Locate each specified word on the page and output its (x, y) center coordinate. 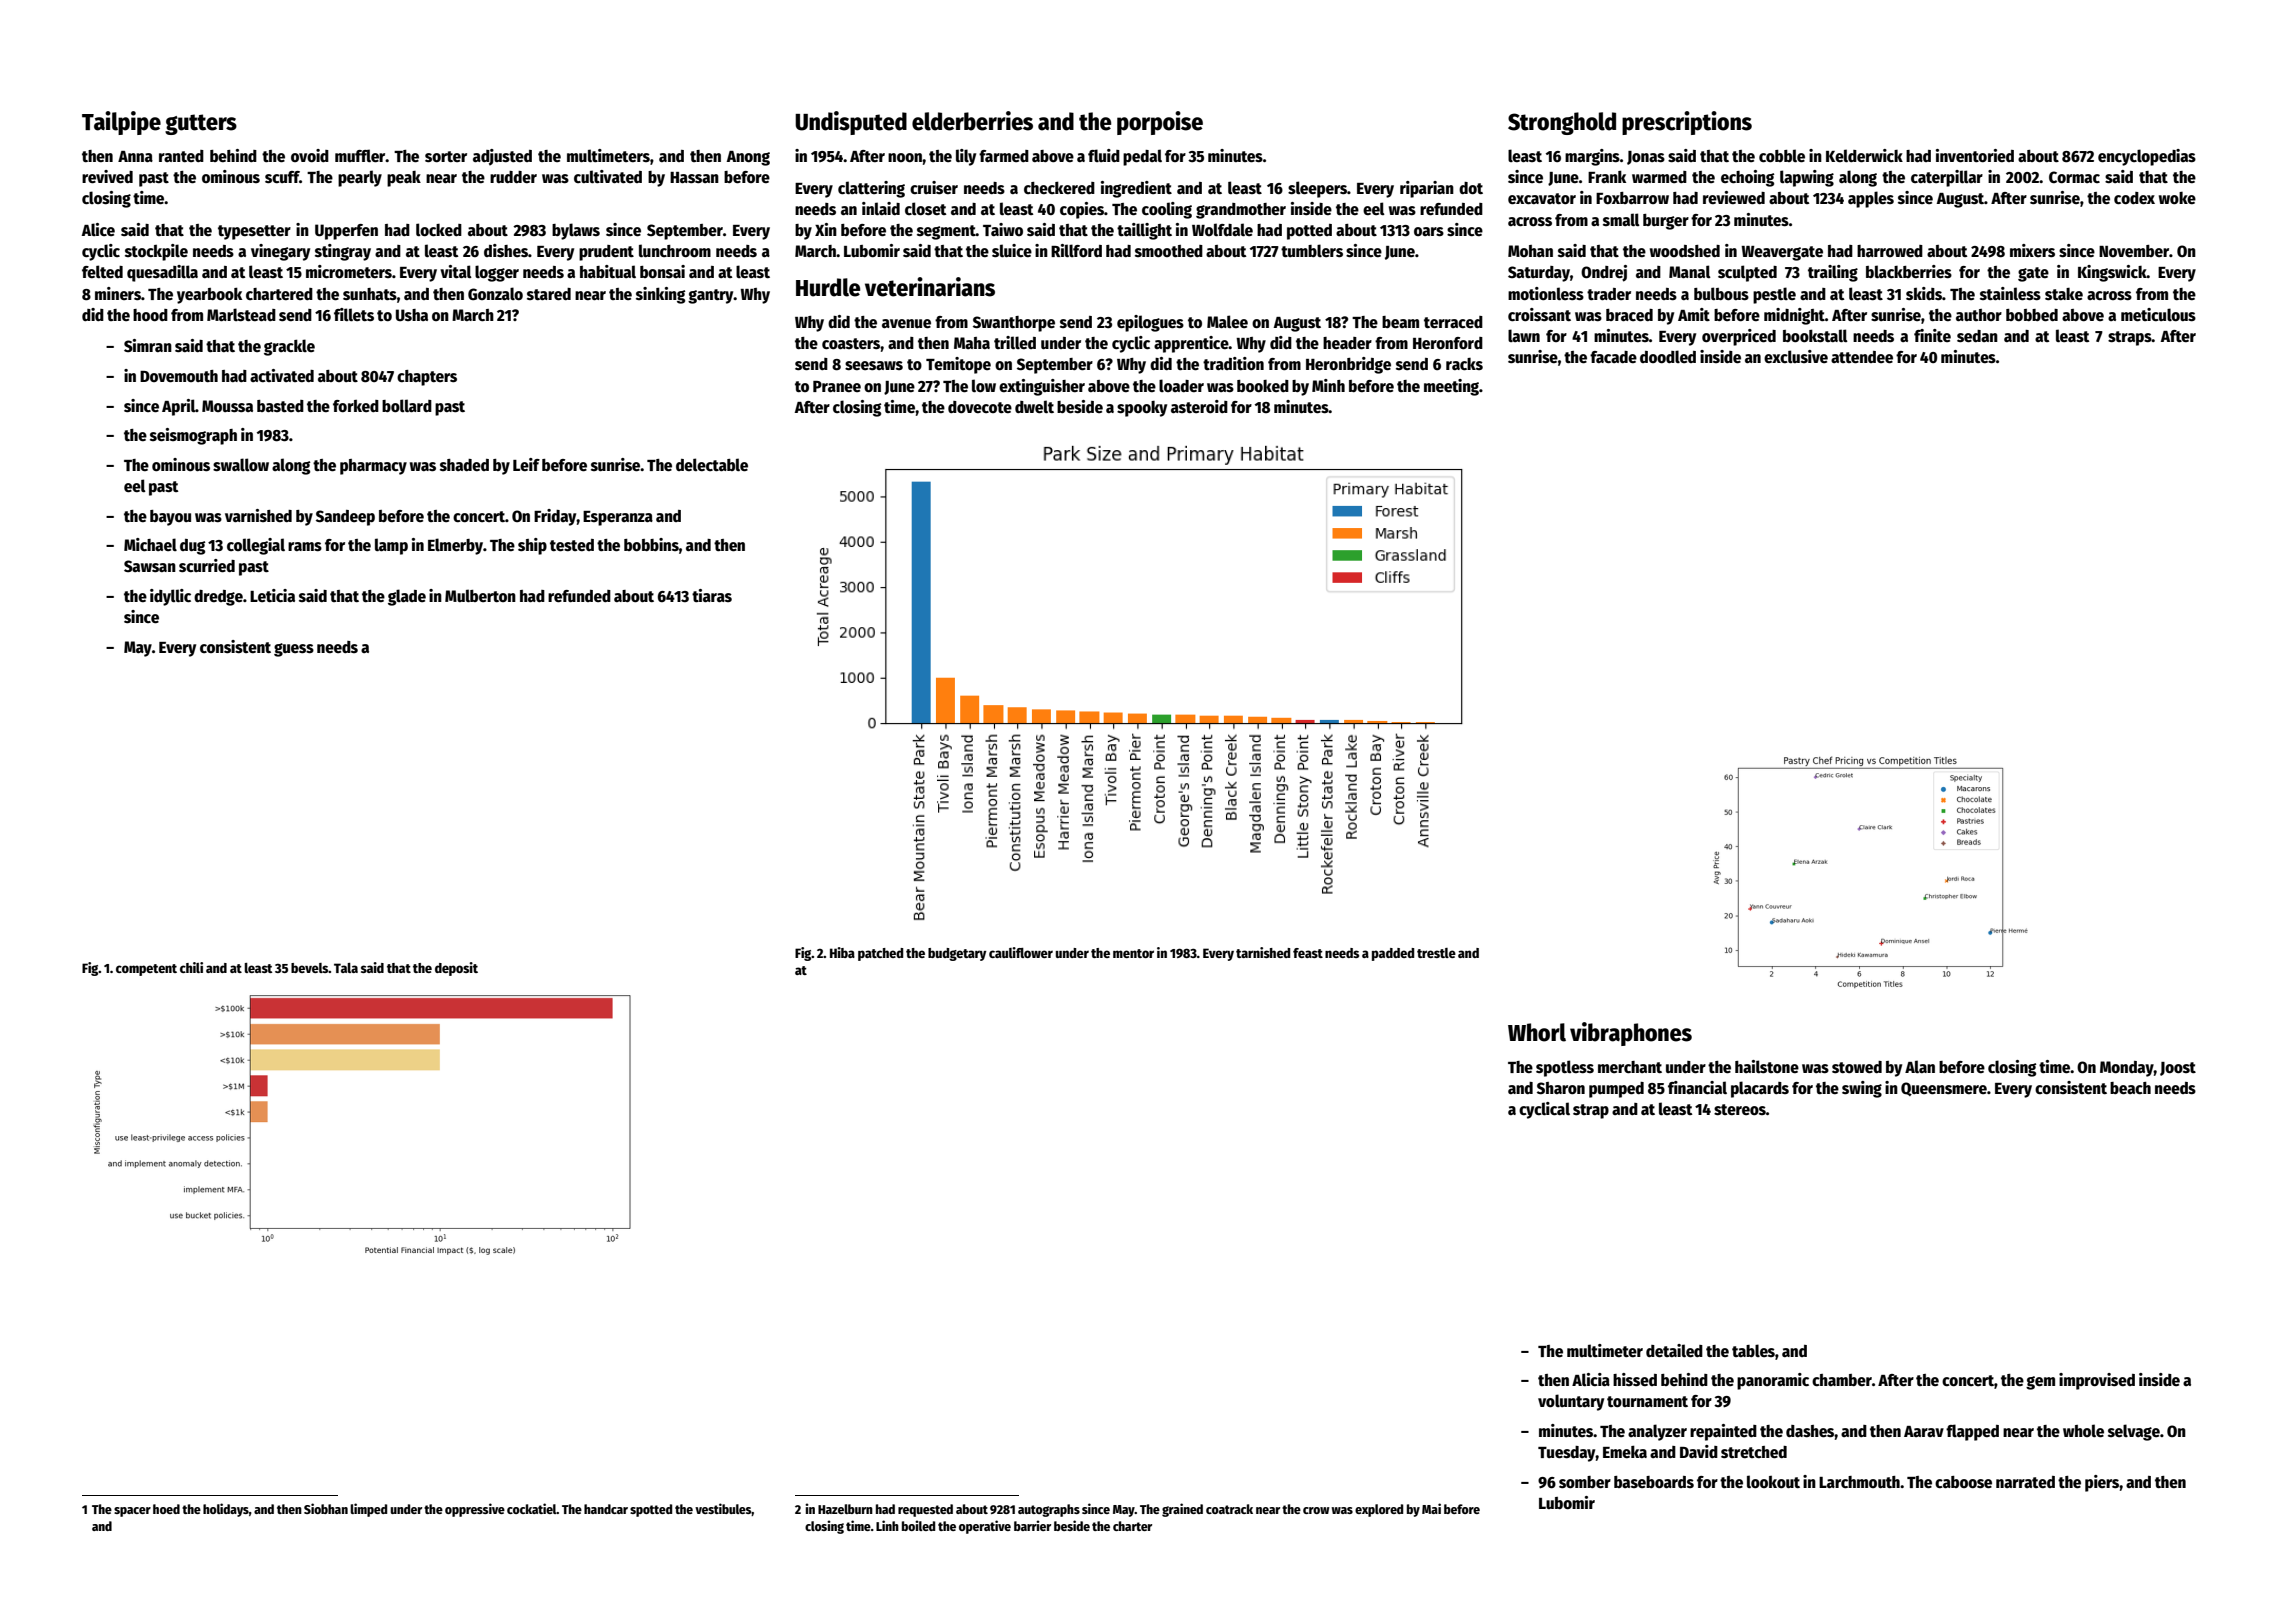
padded (1393, 954)
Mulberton (480, 595)
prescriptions (1687, 123)
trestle (1436, 953)
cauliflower (1021, 952)
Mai (1431, 1508)
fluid (1104, 155)
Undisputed (851, 123)
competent (146, 970)
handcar (606, 1509)
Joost (2178, 1069)
